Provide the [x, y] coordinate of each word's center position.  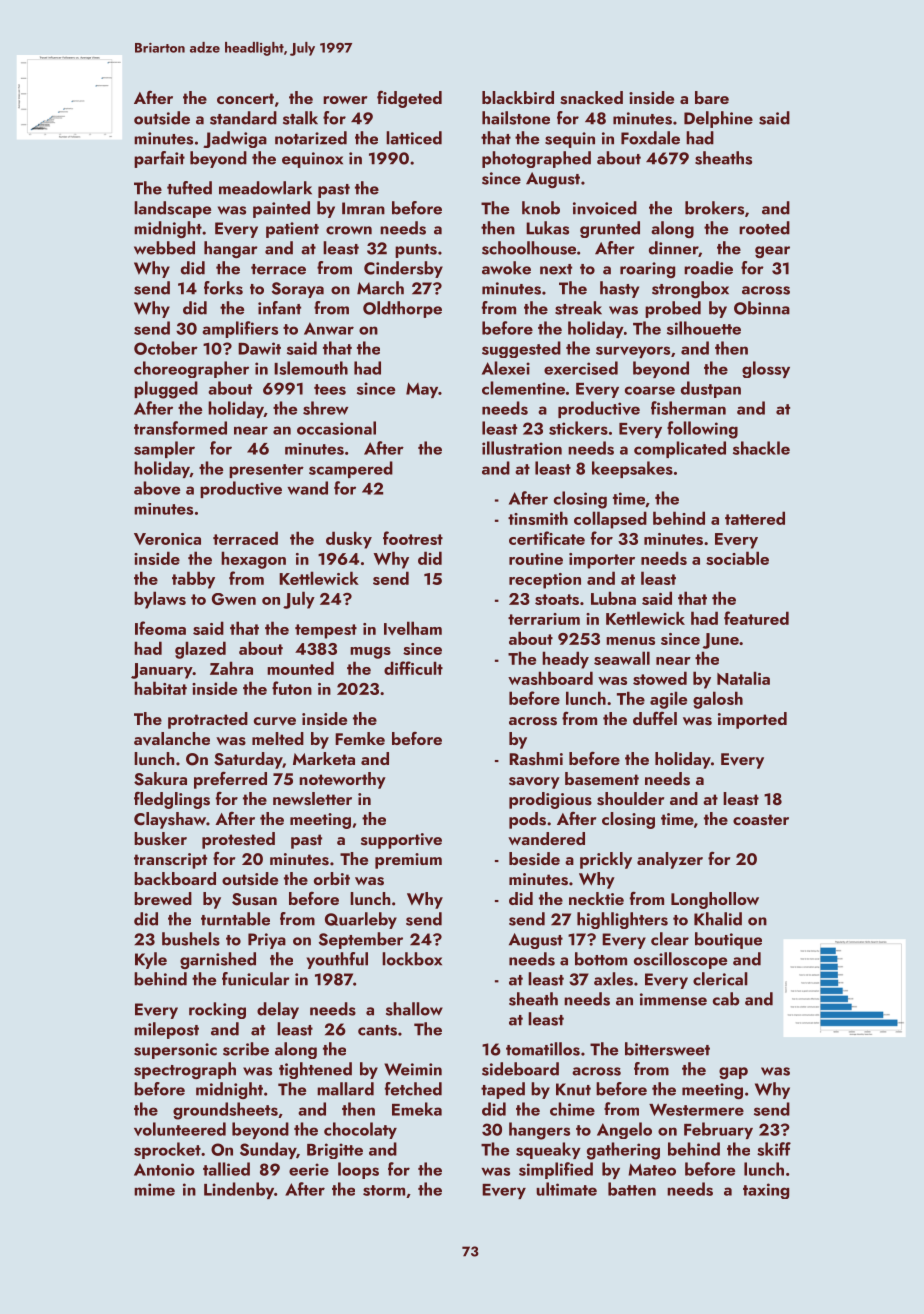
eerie [309, 1169]
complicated [680, 449]
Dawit [259, 348]
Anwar [329, 328]
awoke [506, 268]
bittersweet [667, 1049]
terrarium [544, 619]
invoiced [605, 208]
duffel [655, 718]
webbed [164, 248]
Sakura [160, 779]
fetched [413, 1089]
